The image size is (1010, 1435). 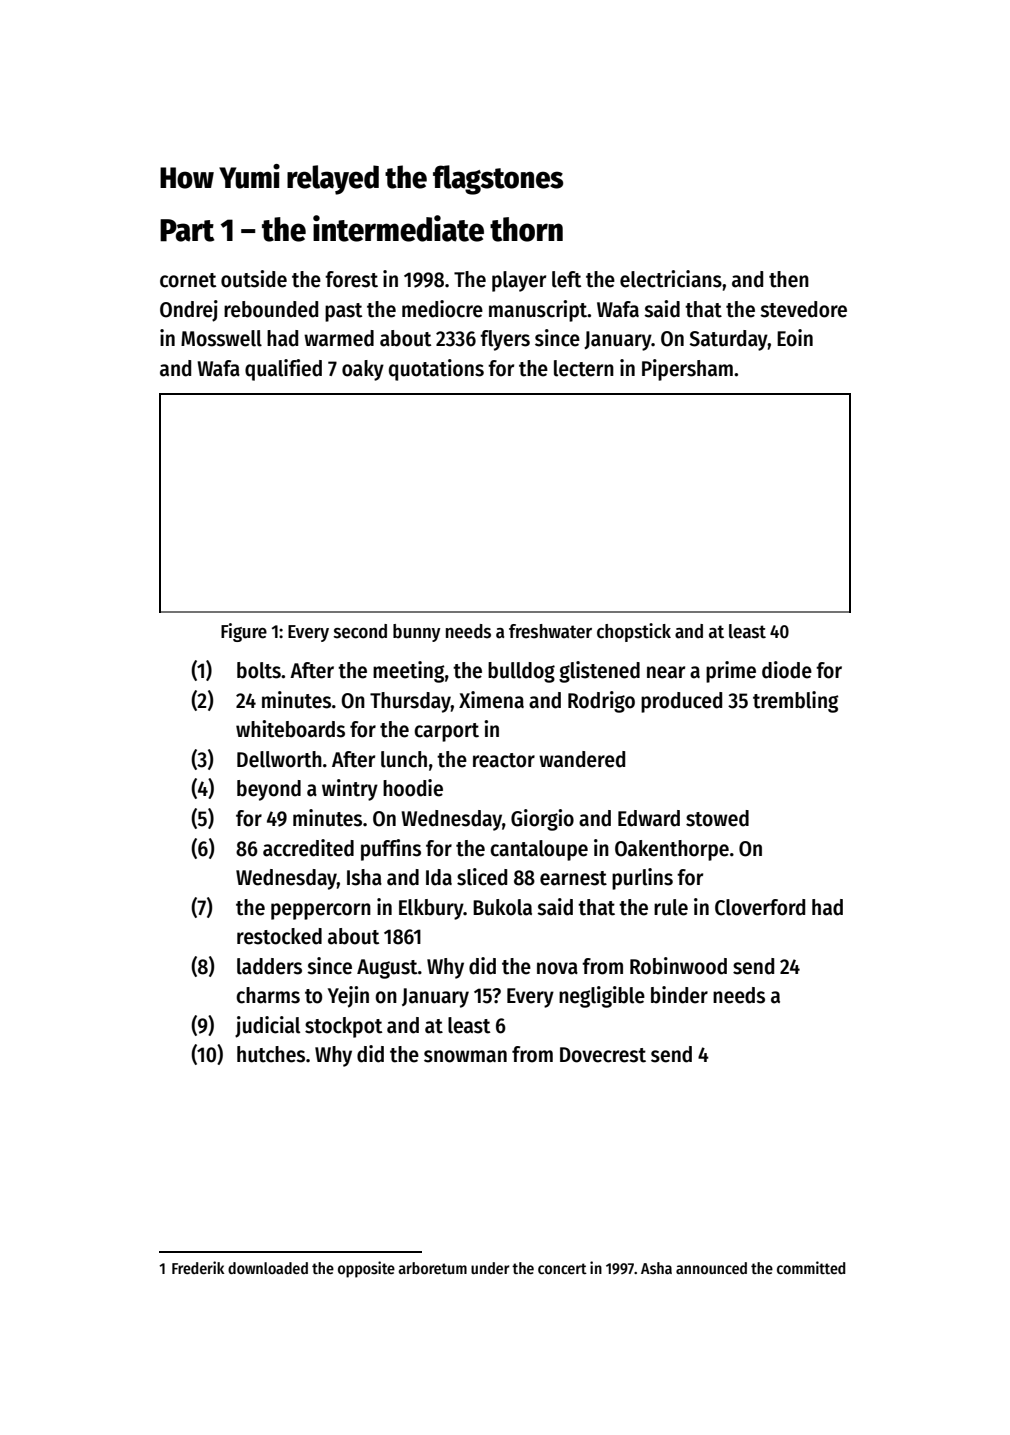 I want to click on electricians, so click(x=671, y=279).
